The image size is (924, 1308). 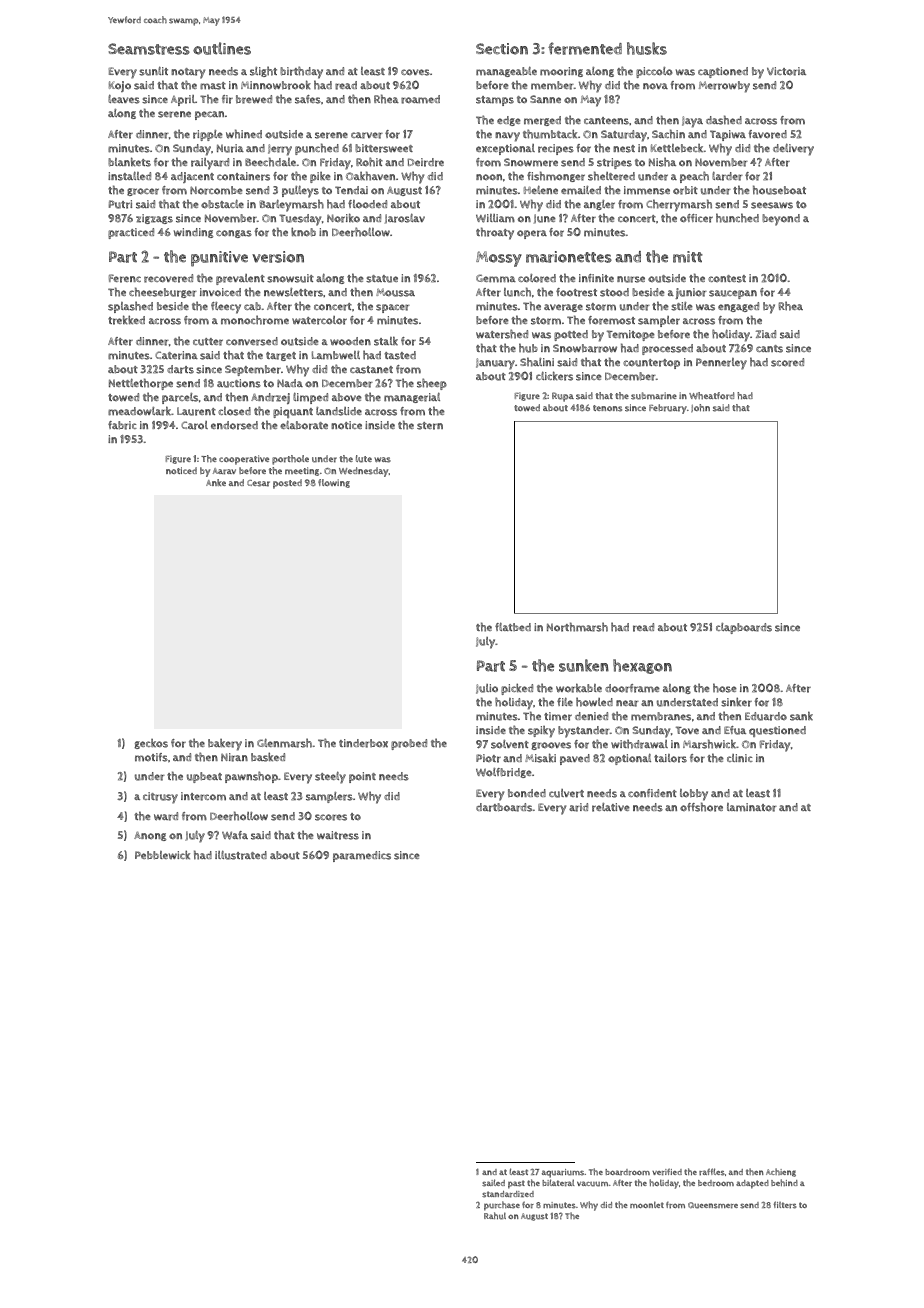 What do you see at coordinates (362, 856) in the page?
I see `paramedics` at bounding box center [362, 856].
